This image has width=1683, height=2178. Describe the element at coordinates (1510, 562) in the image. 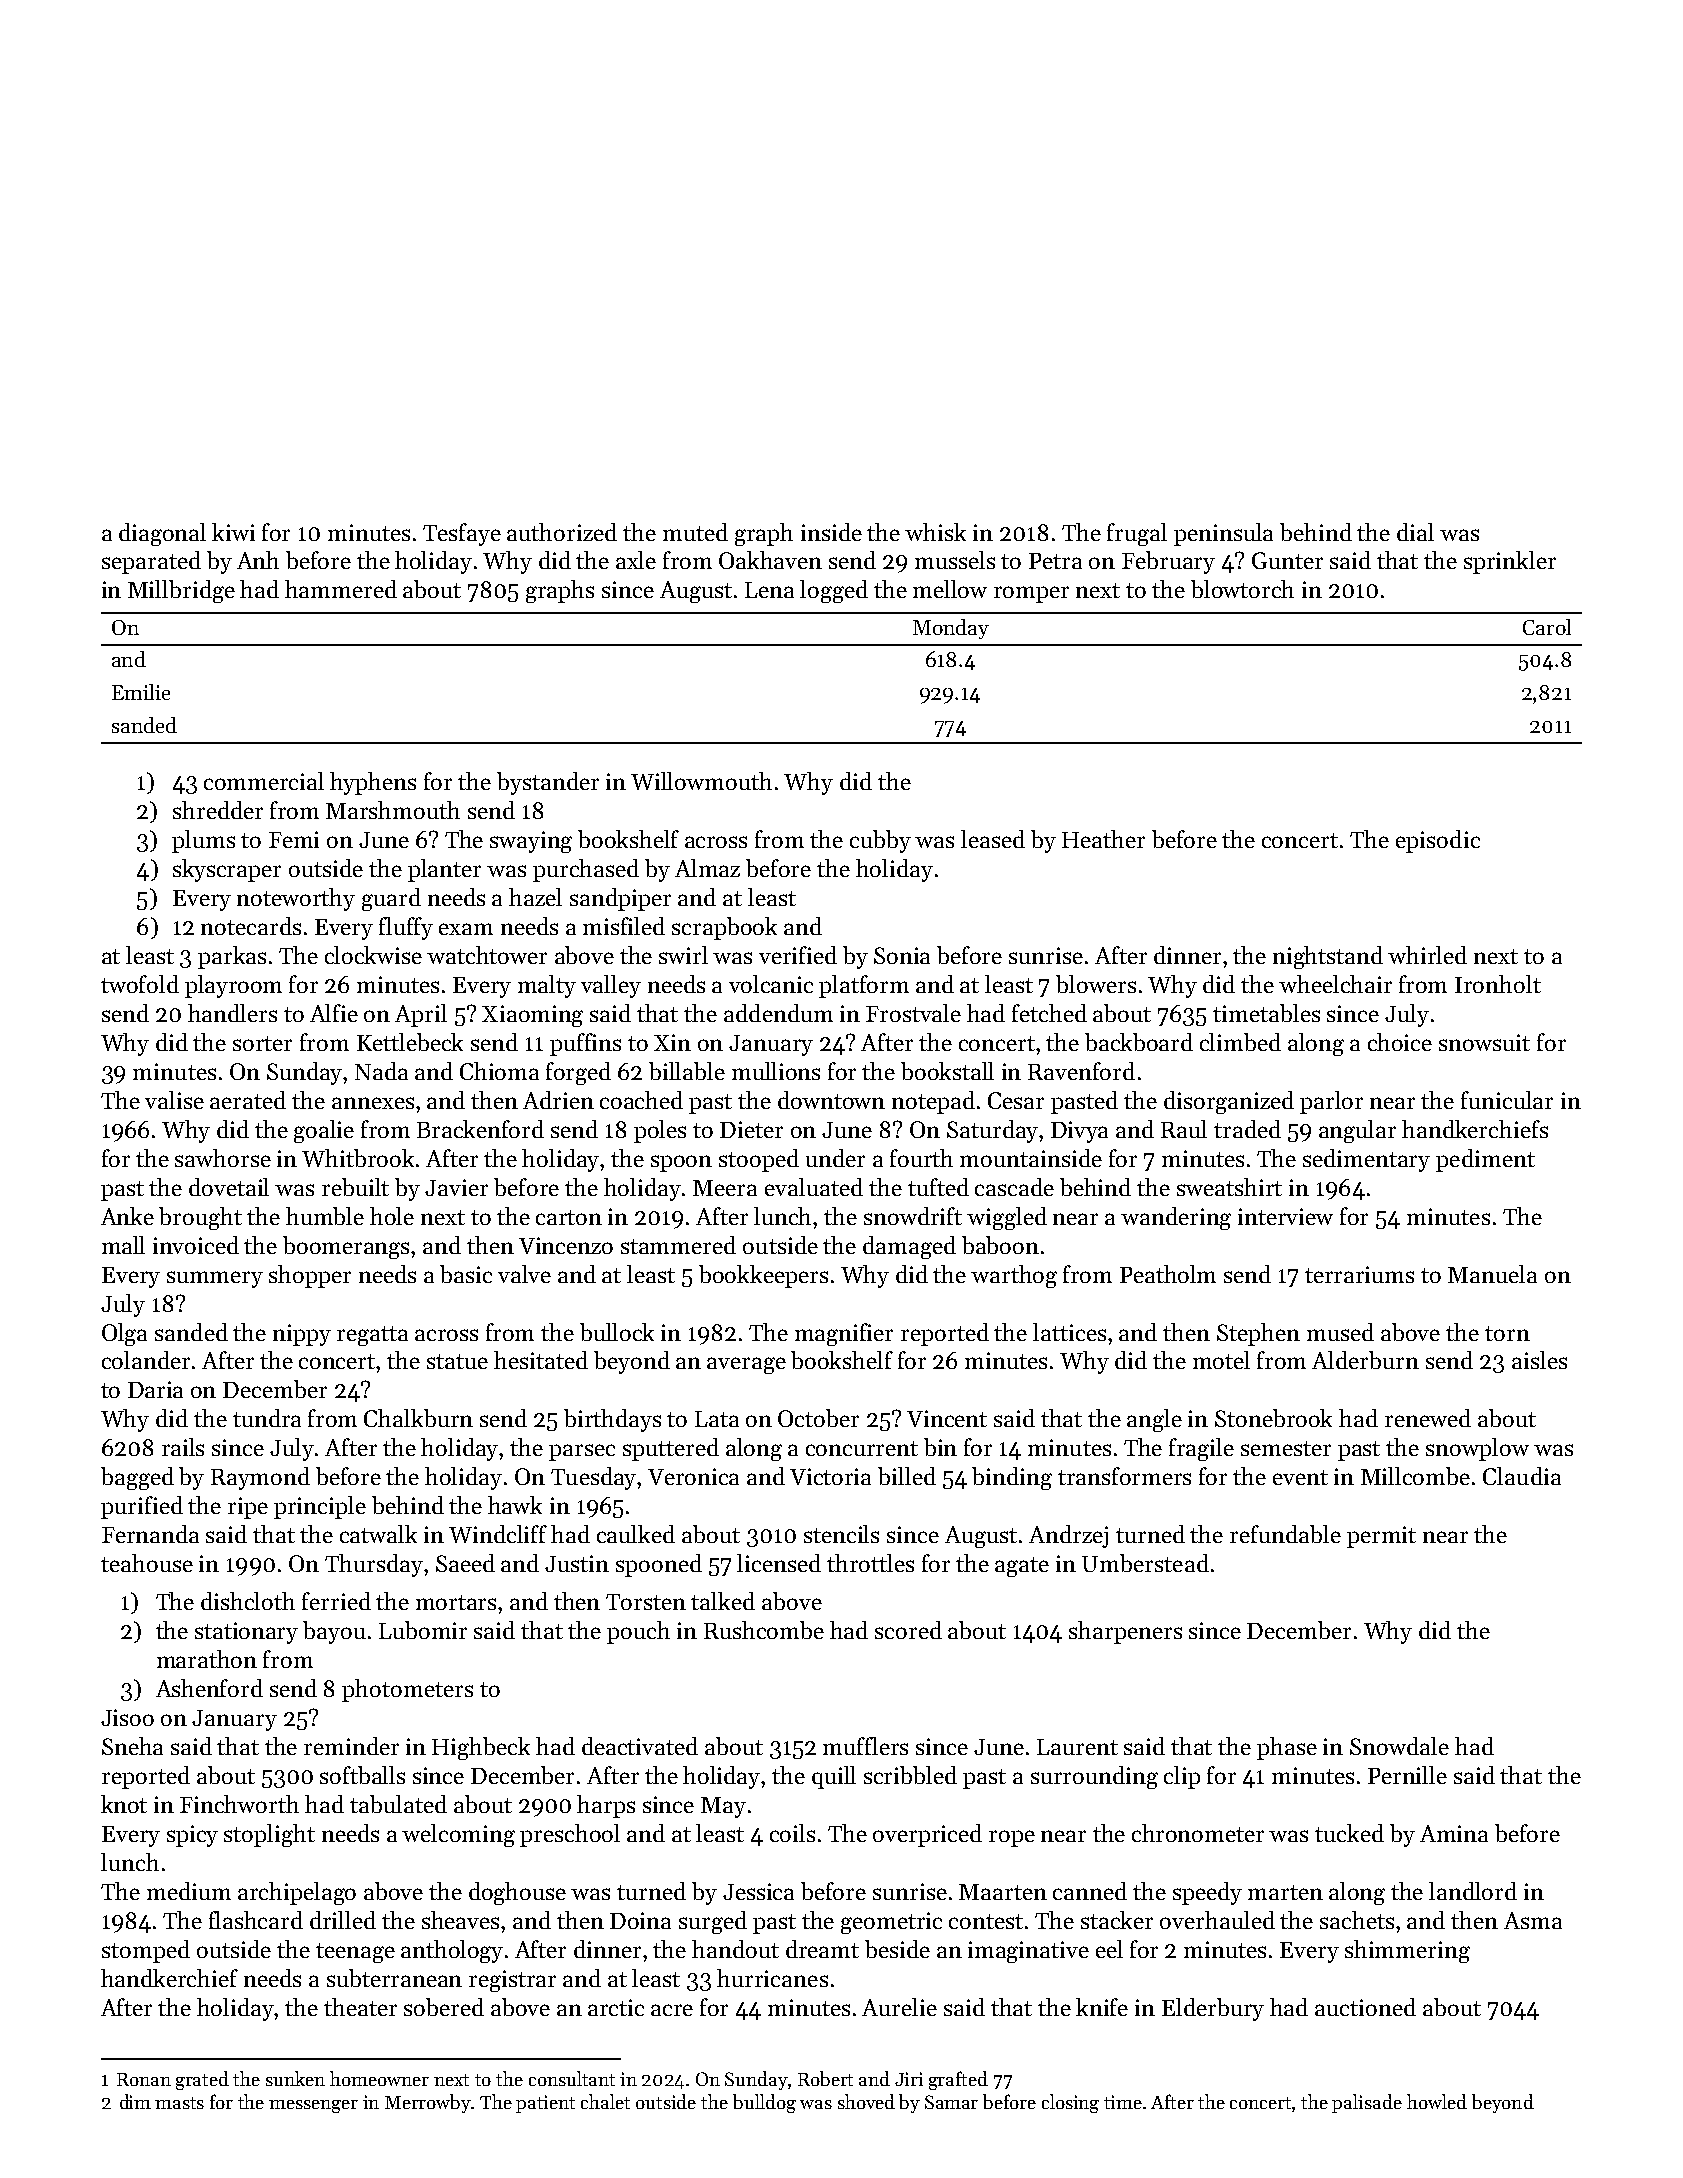

I see `sprinkler` at that location.
